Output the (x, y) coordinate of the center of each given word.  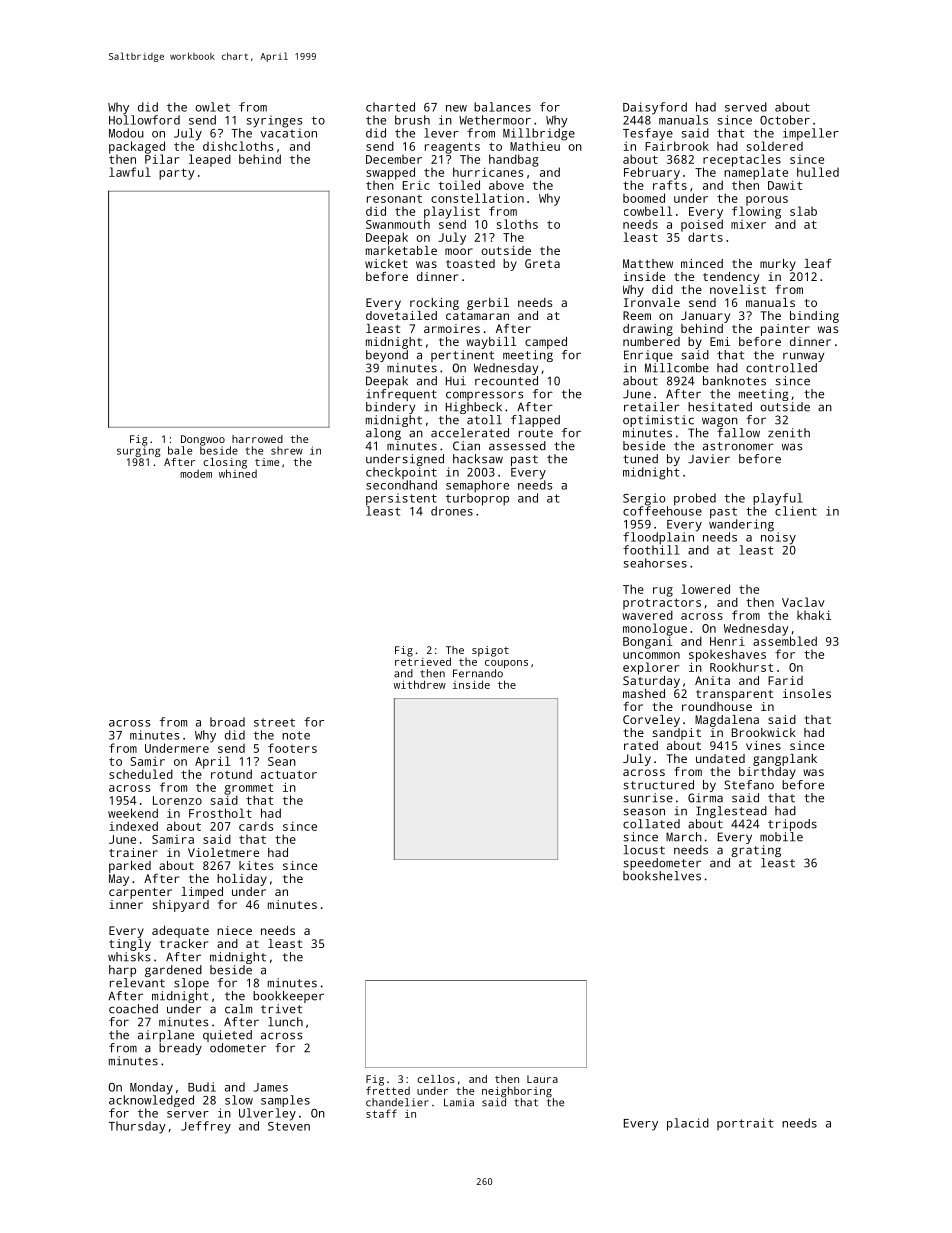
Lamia (459, 1102)
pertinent (462, 356)
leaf (818, 263)
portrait (745, 1124)
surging (138, 451)
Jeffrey (206, 1127)
